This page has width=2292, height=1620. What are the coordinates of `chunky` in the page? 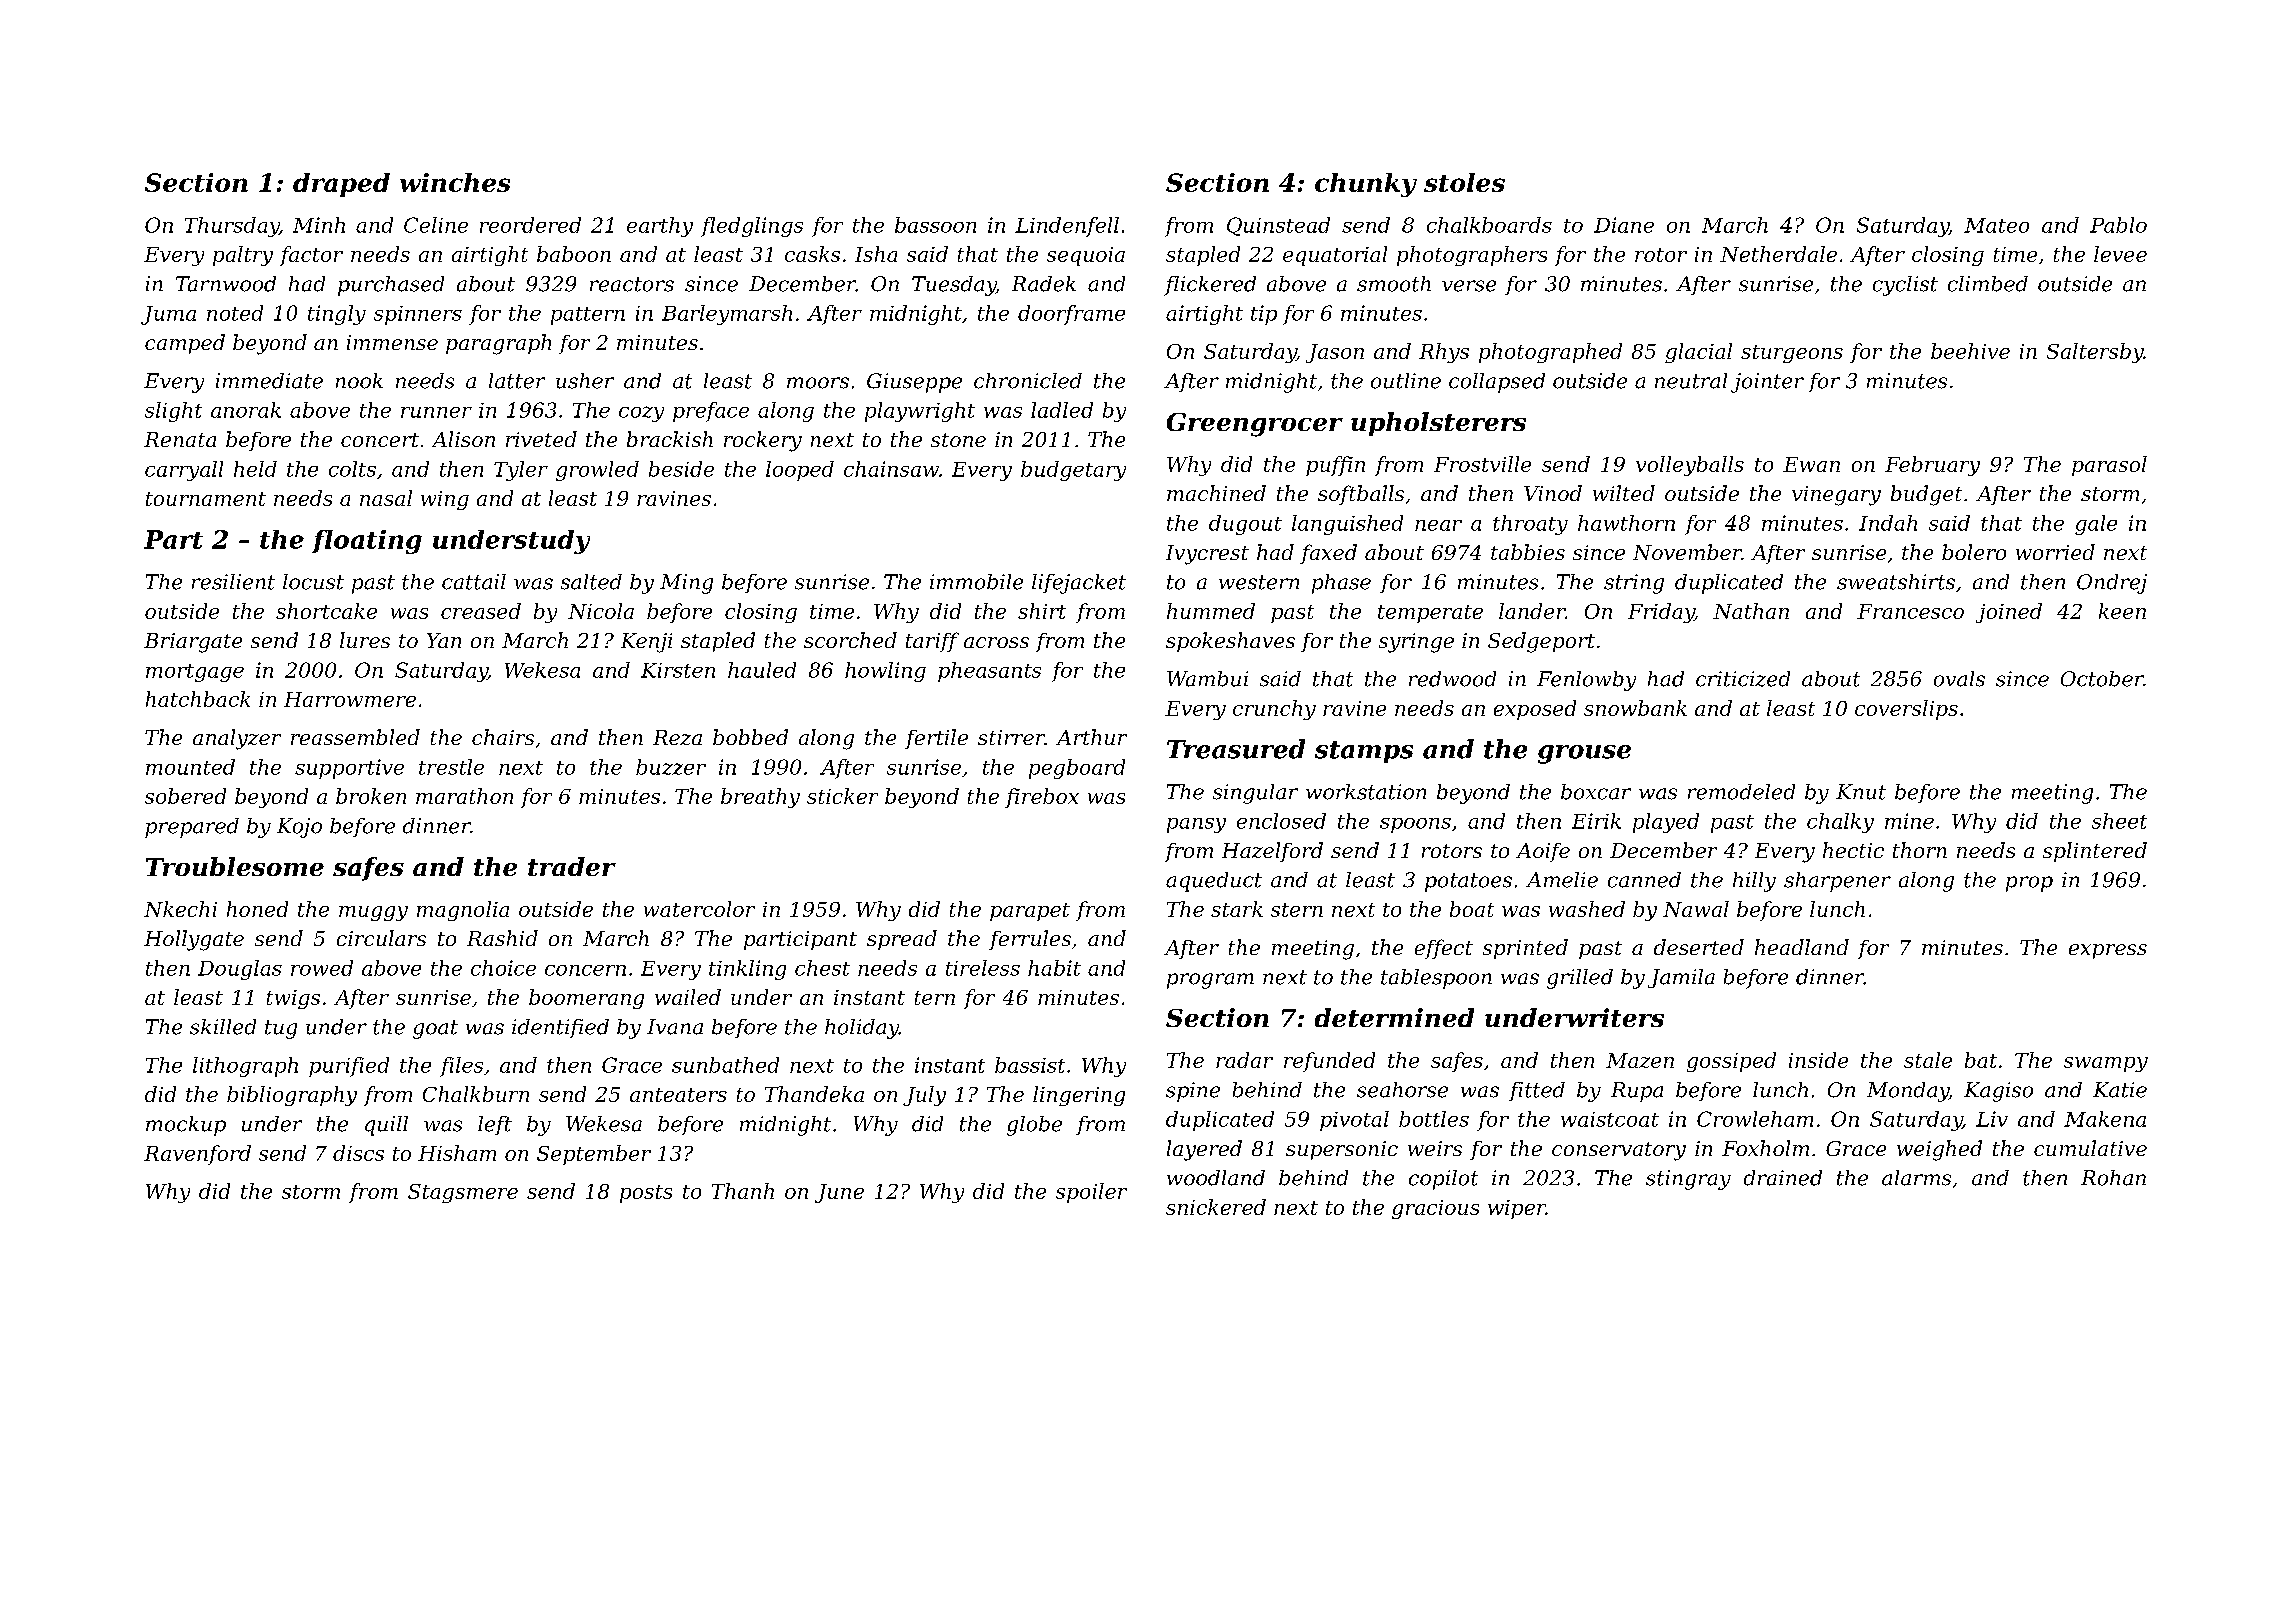 It's located at (1366, 185).
